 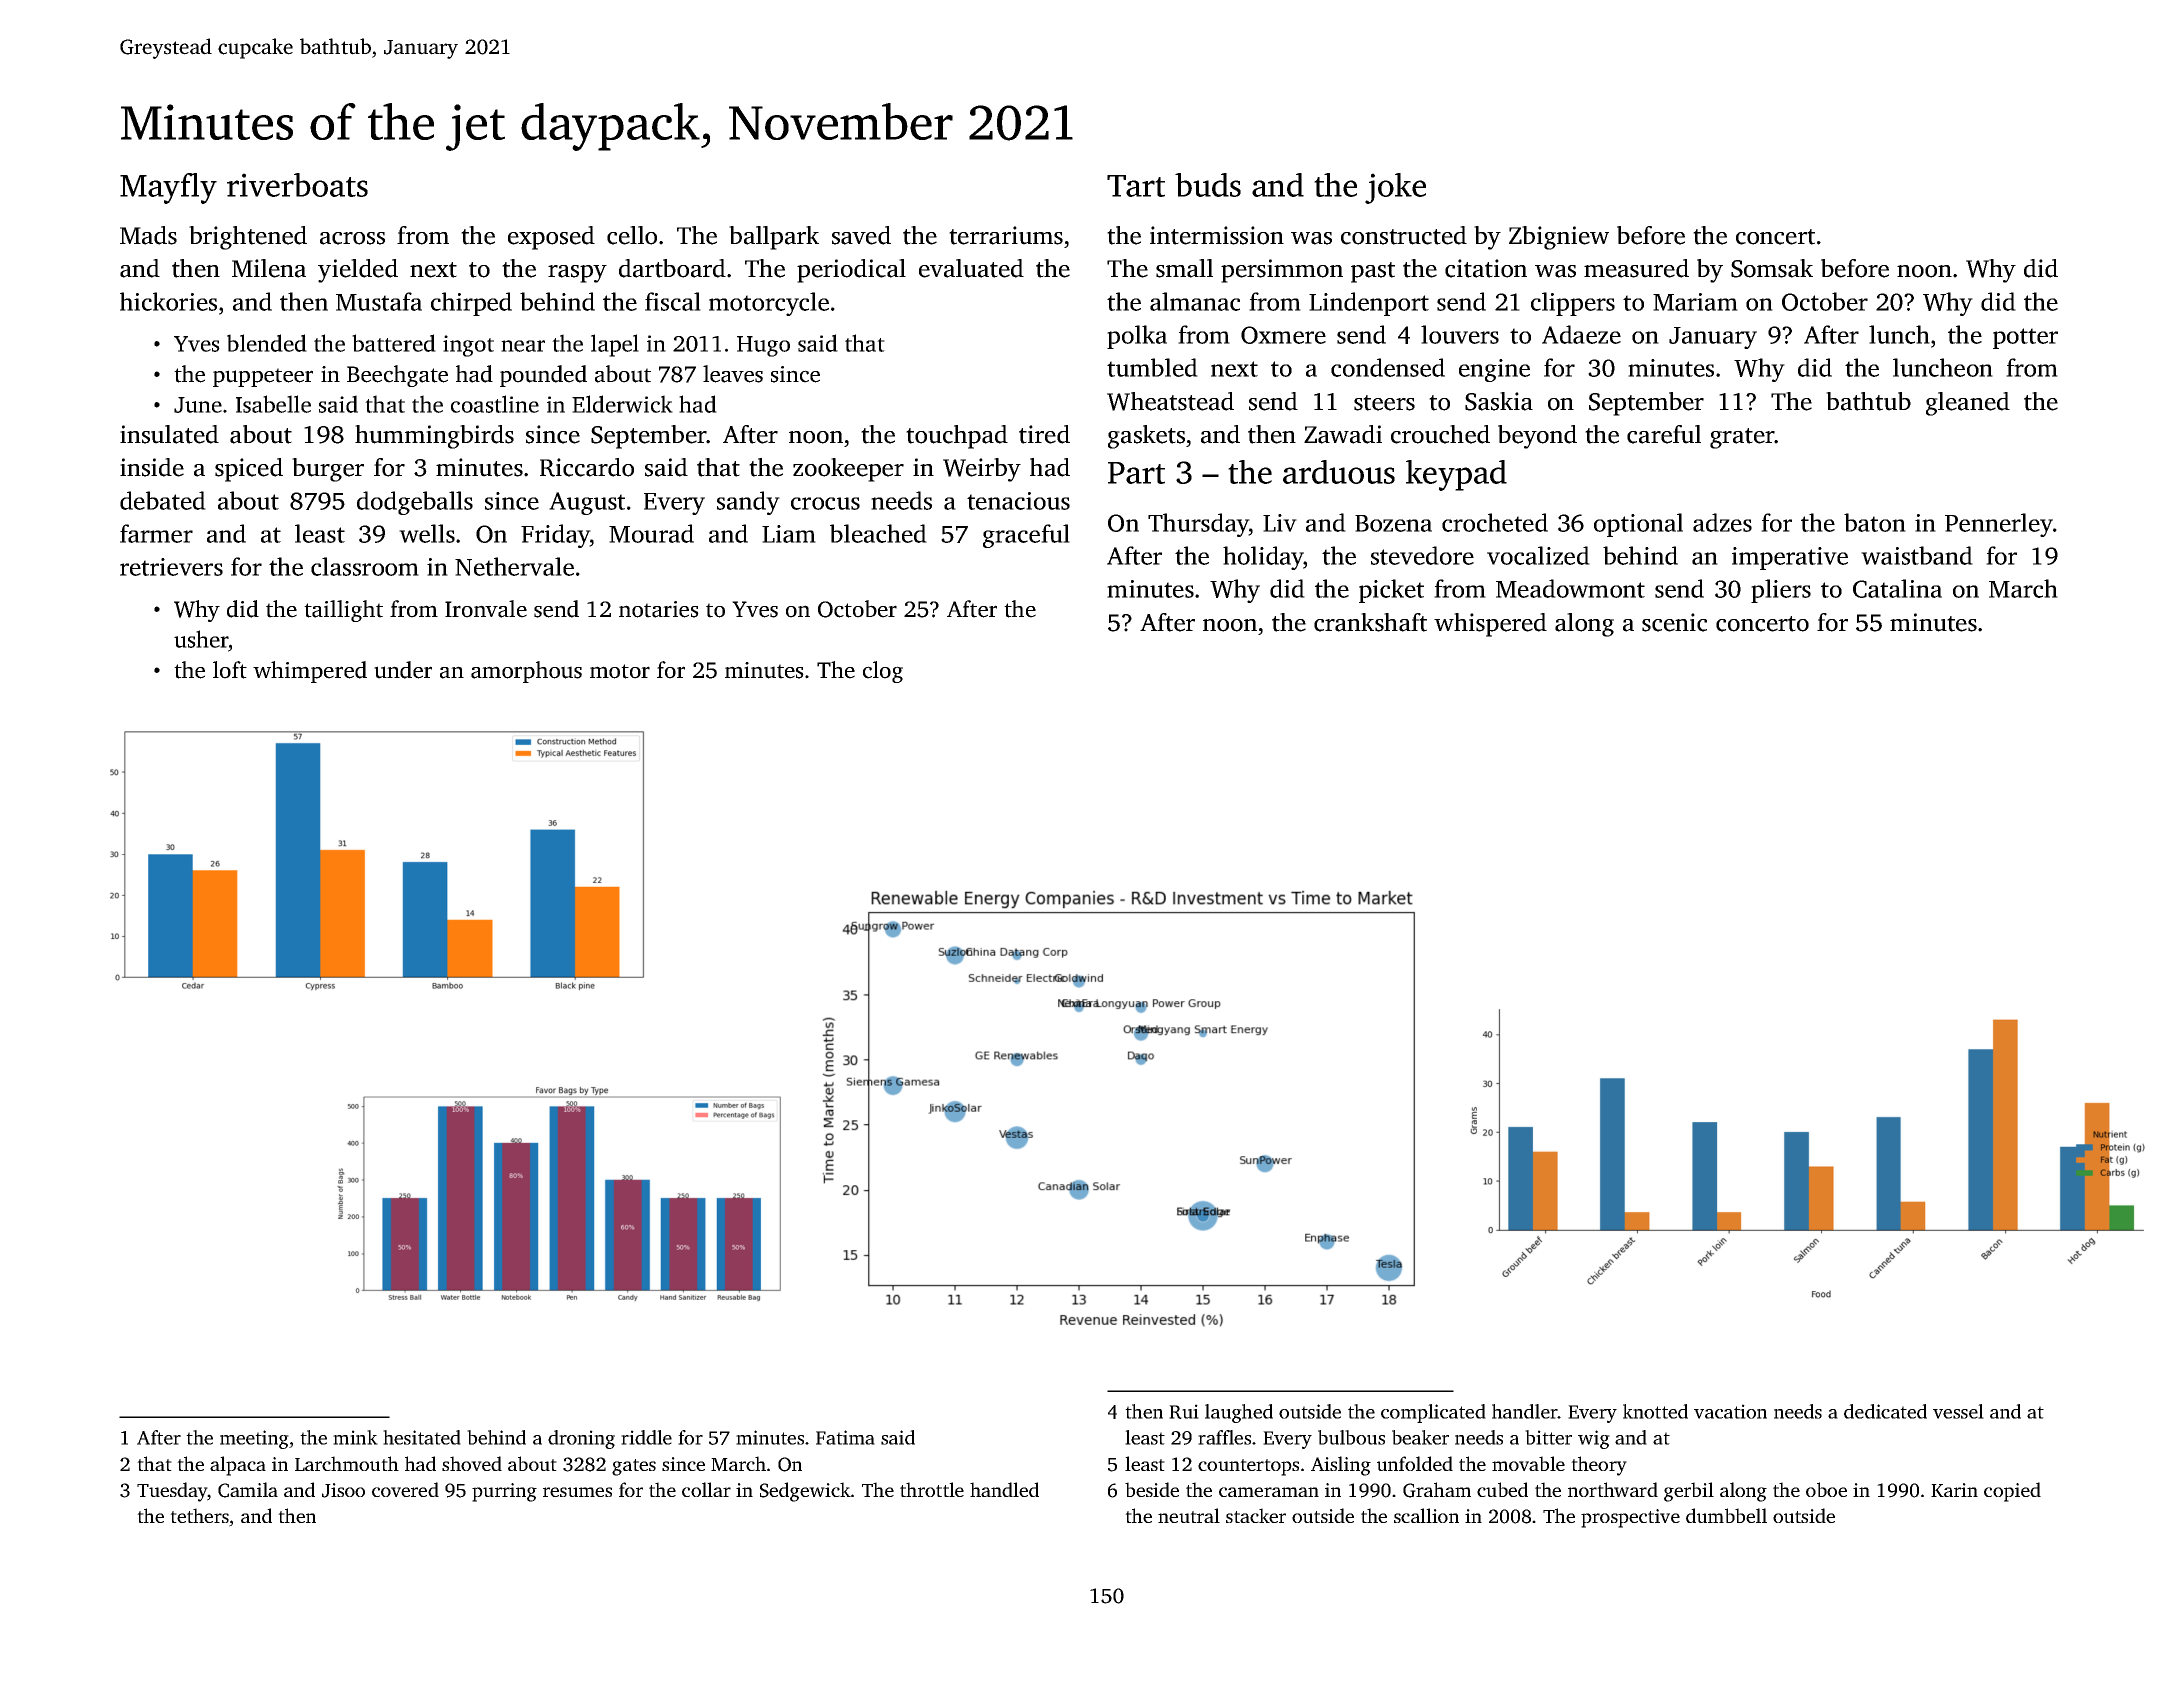 What do you see at coordinates (199, 1515) in the document?
I see `tethers` at bounding box center [199, 1515].
